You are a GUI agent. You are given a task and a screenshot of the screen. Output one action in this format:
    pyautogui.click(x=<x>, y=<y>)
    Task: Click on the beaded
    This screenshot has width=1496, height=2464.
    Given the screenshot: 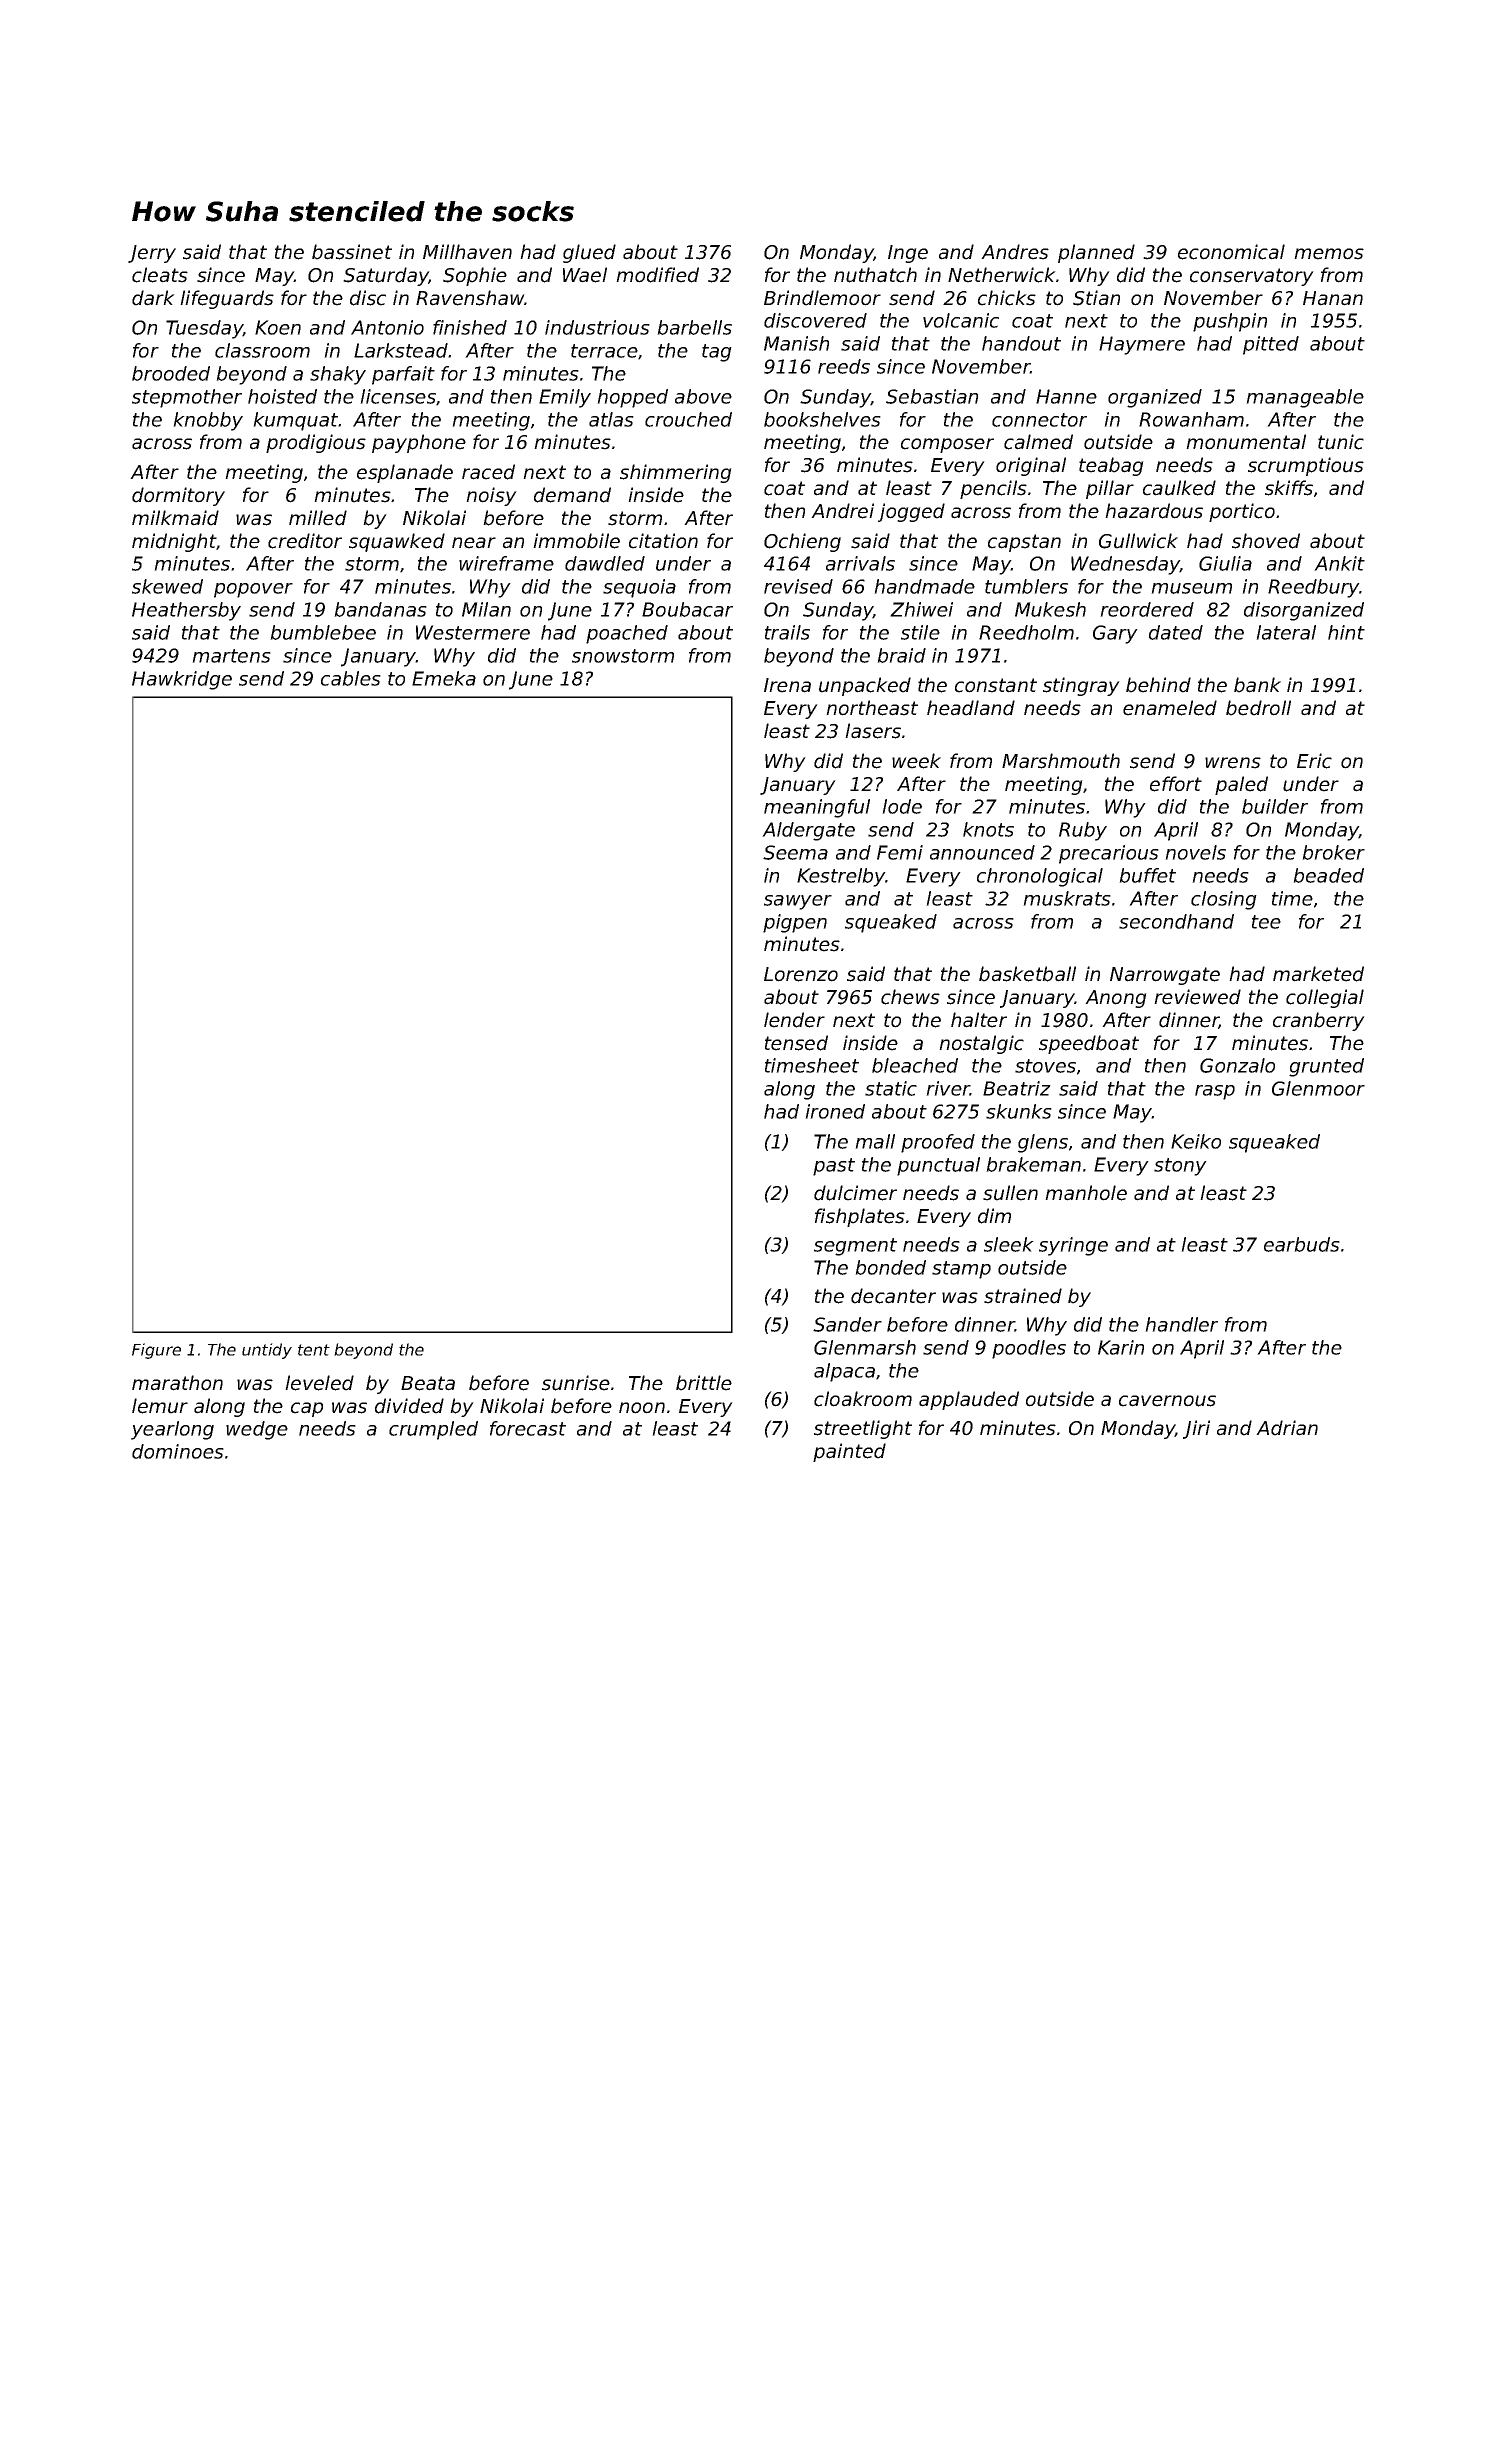 What is the action you would take?
    pyautogui.click(x=1328, y=875)
